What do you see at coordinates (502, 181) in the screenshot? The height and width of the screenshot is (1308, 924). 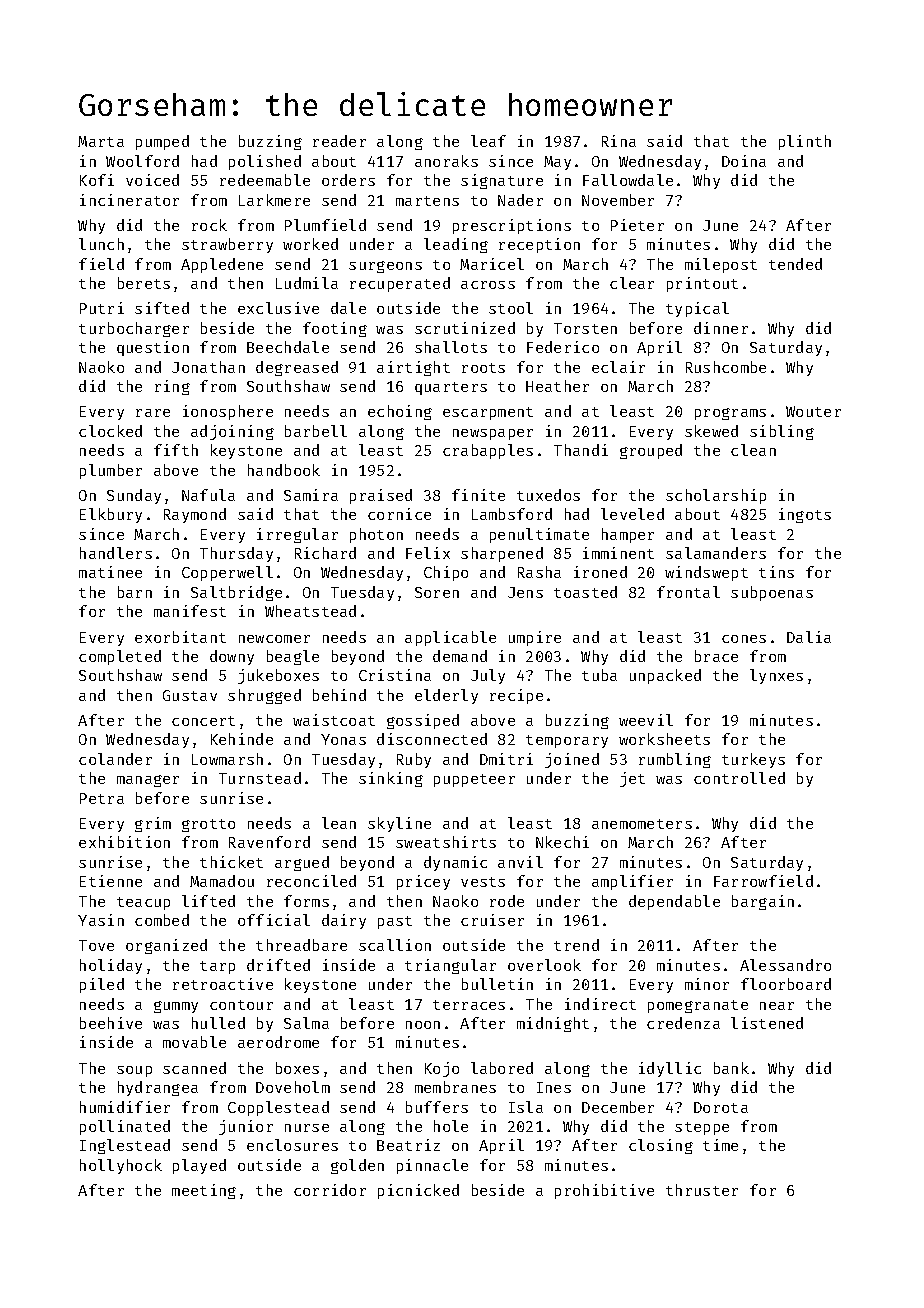 I see `signature` at bounding box center [502, 181].
